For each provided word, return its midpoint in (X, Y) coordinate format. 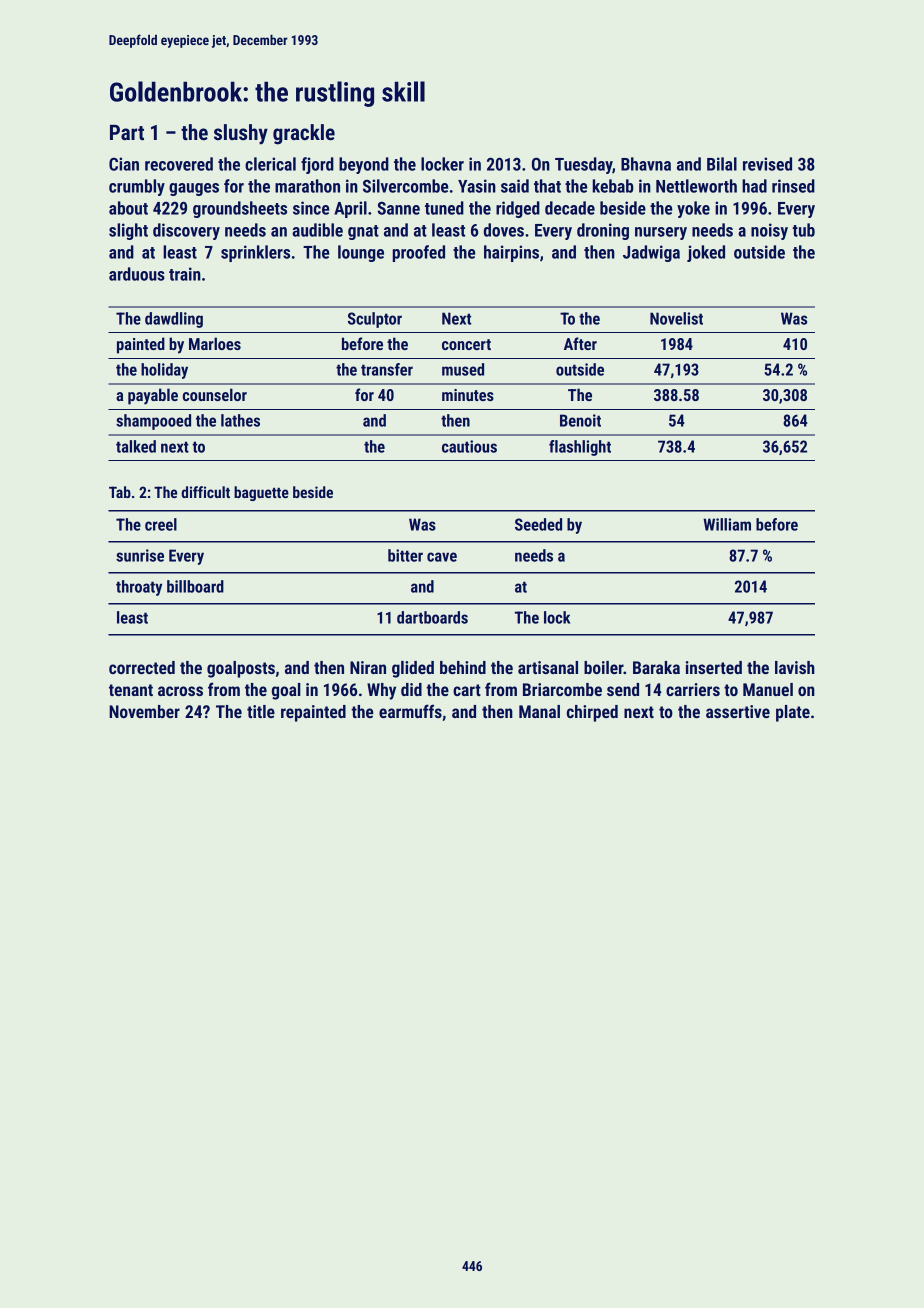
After (580, 343)
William (727, 524)
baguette (261, 493)
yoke (693, 209)
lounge (361, 253)
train (185, 274)
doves (504, 230)
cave (442, 557)
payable (153, 396)
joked (706, 253)
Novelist (676, 318)
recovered (179, 164)
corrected (142, 667)
